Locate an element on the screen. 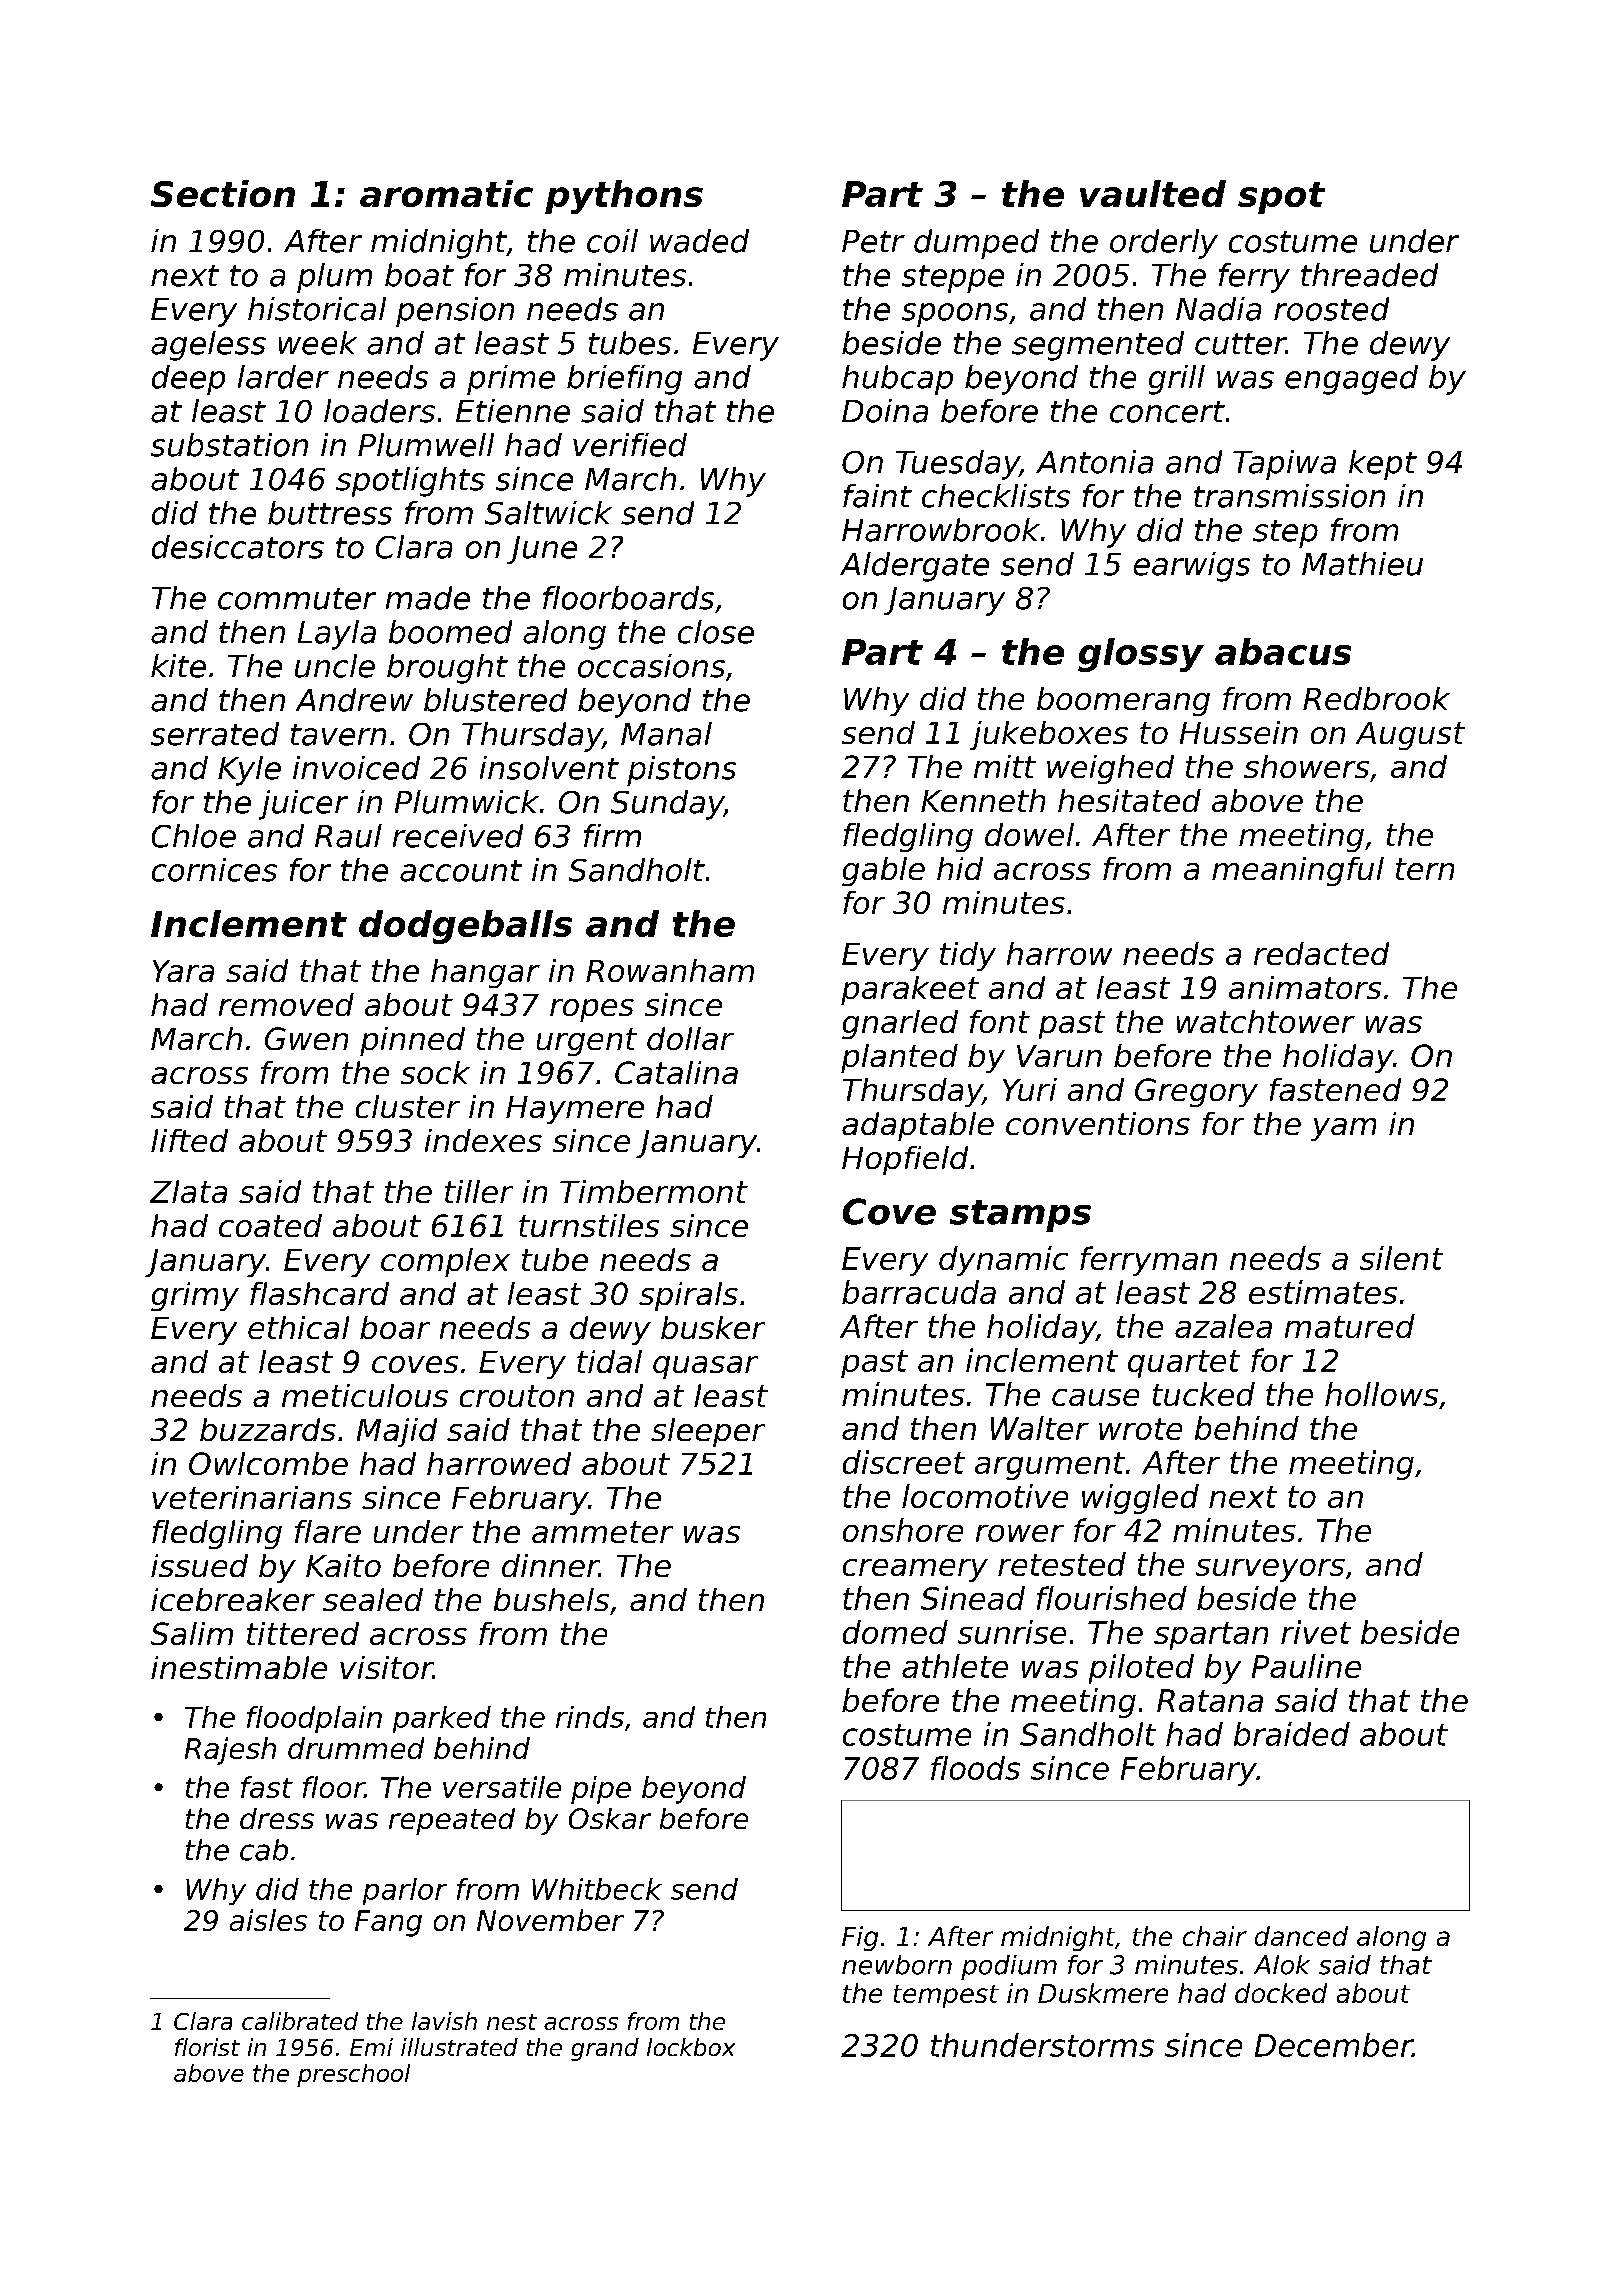 The height and width of the screenshot is (2292, 1620). Rowanham is located at coordinates (670, 970).
